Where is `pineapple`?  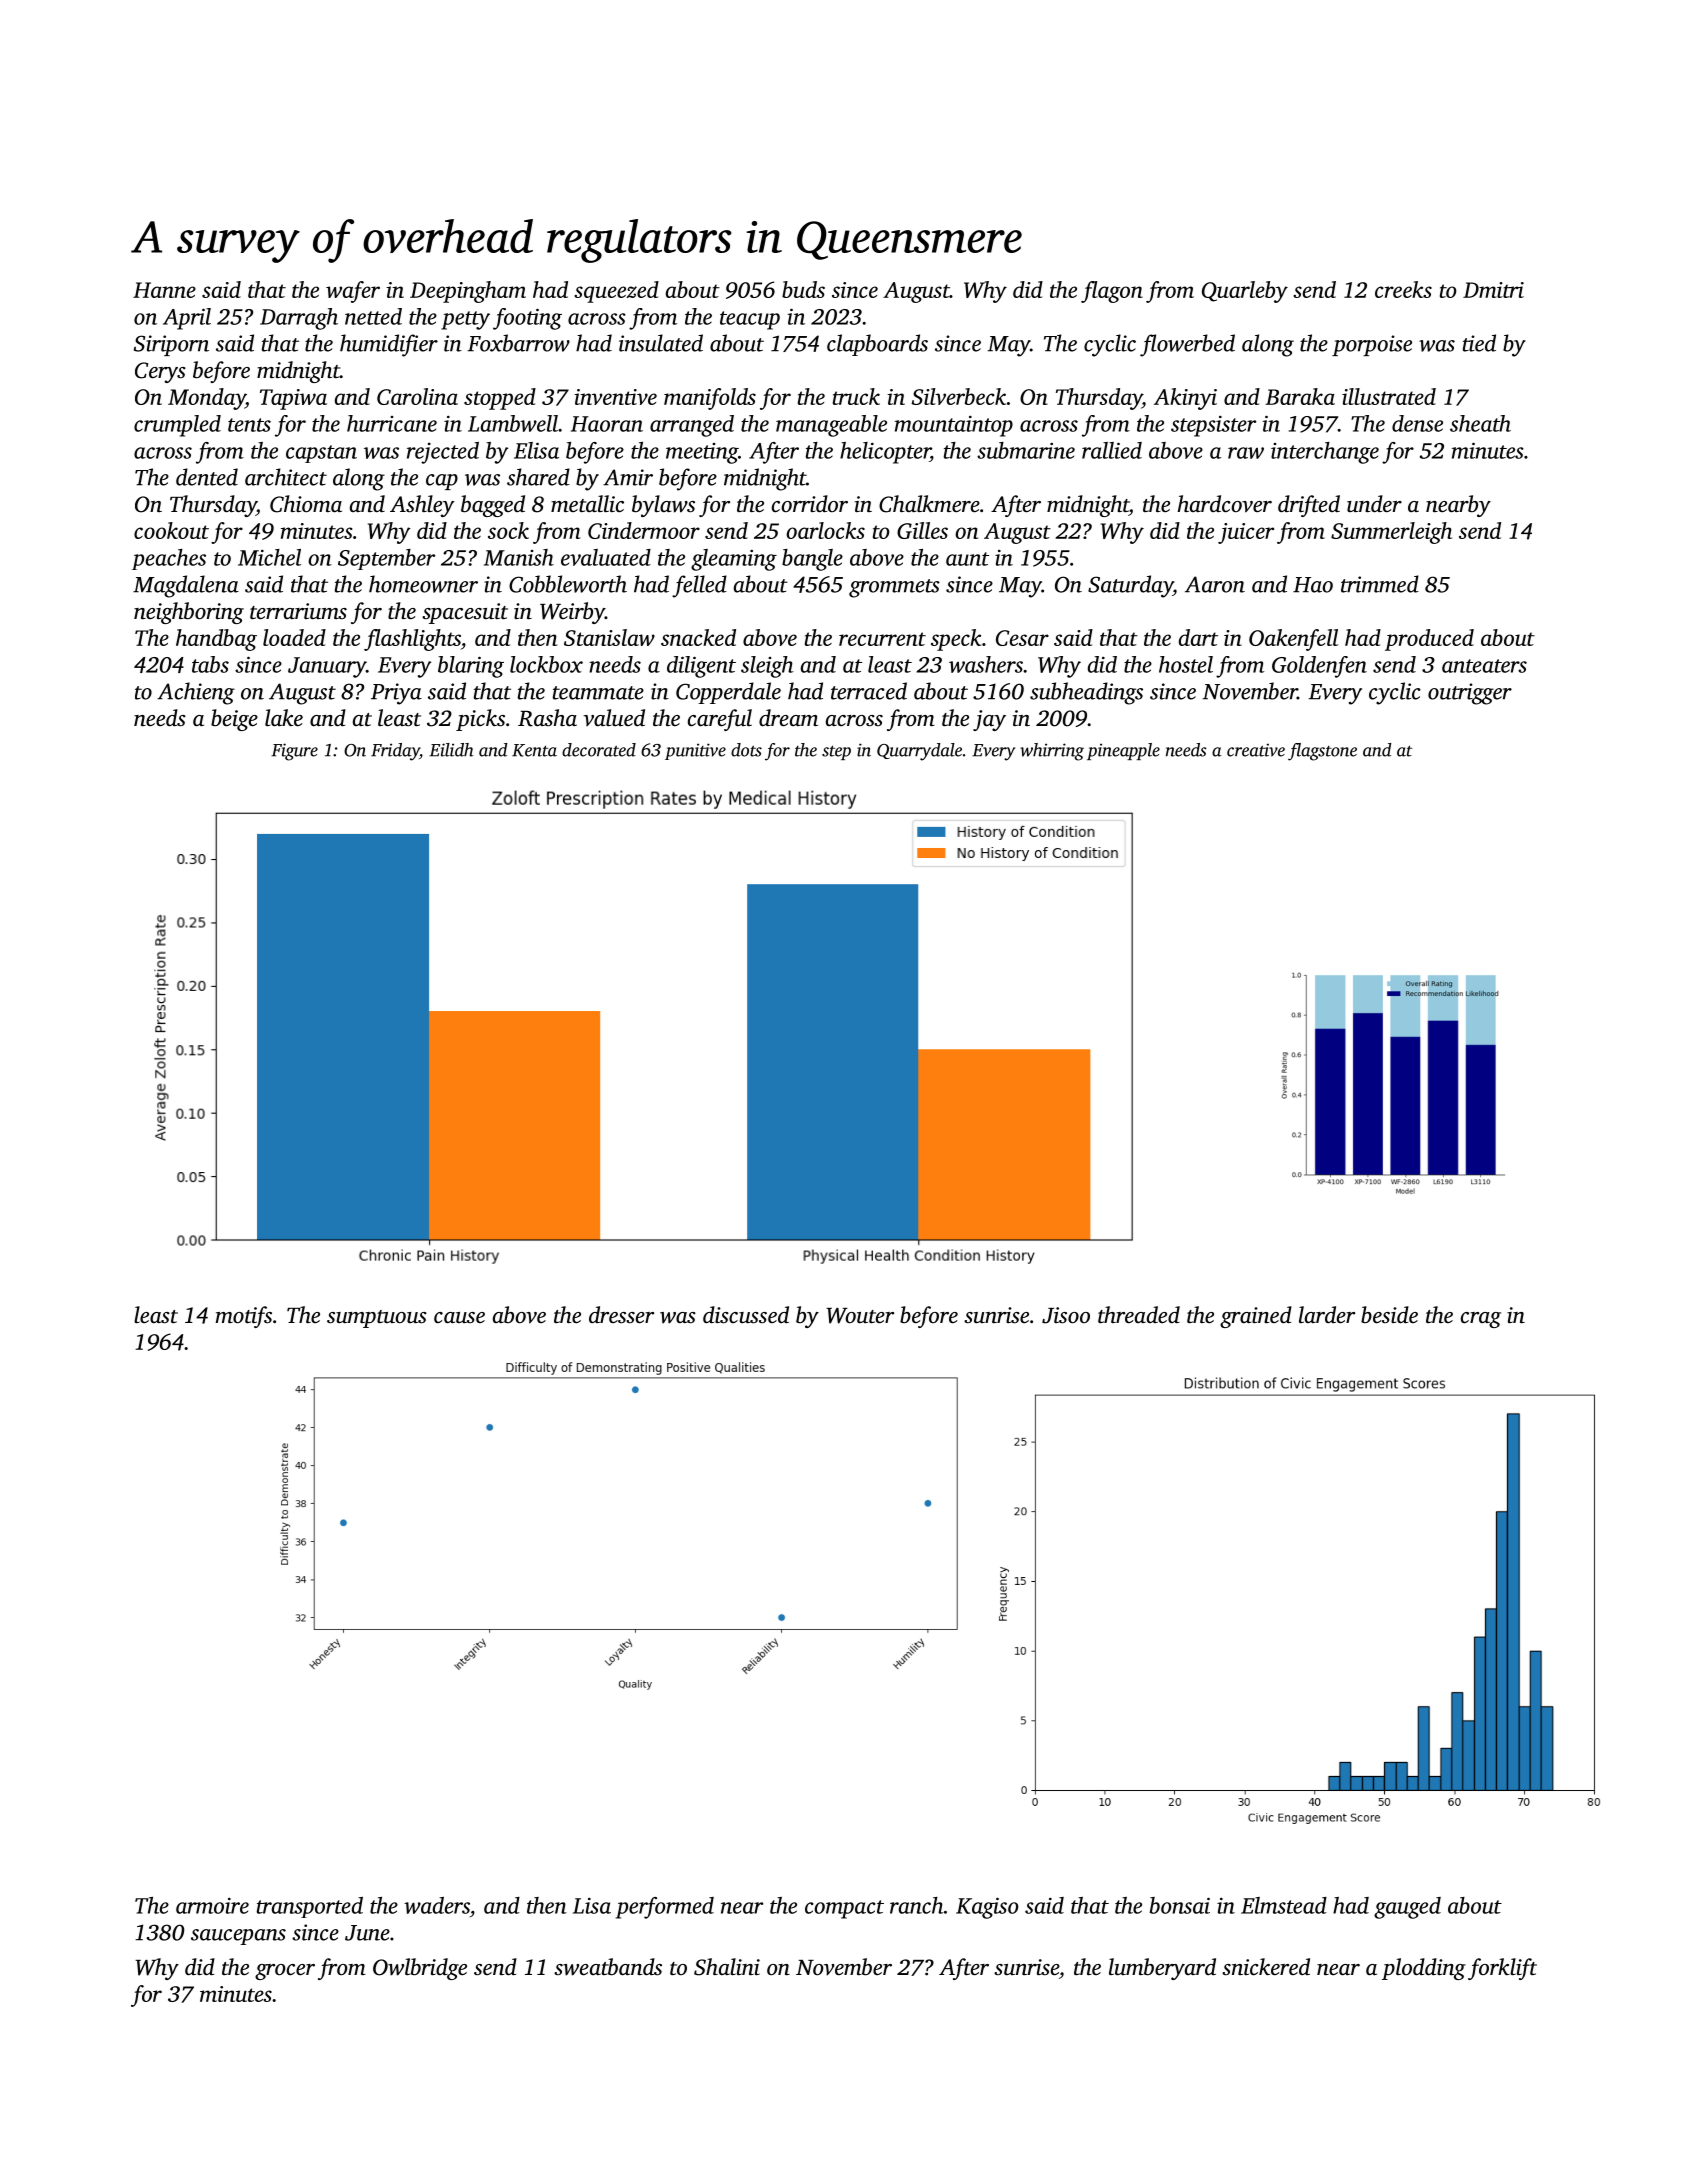
pineapple is located at coordinates (1123, 751).
